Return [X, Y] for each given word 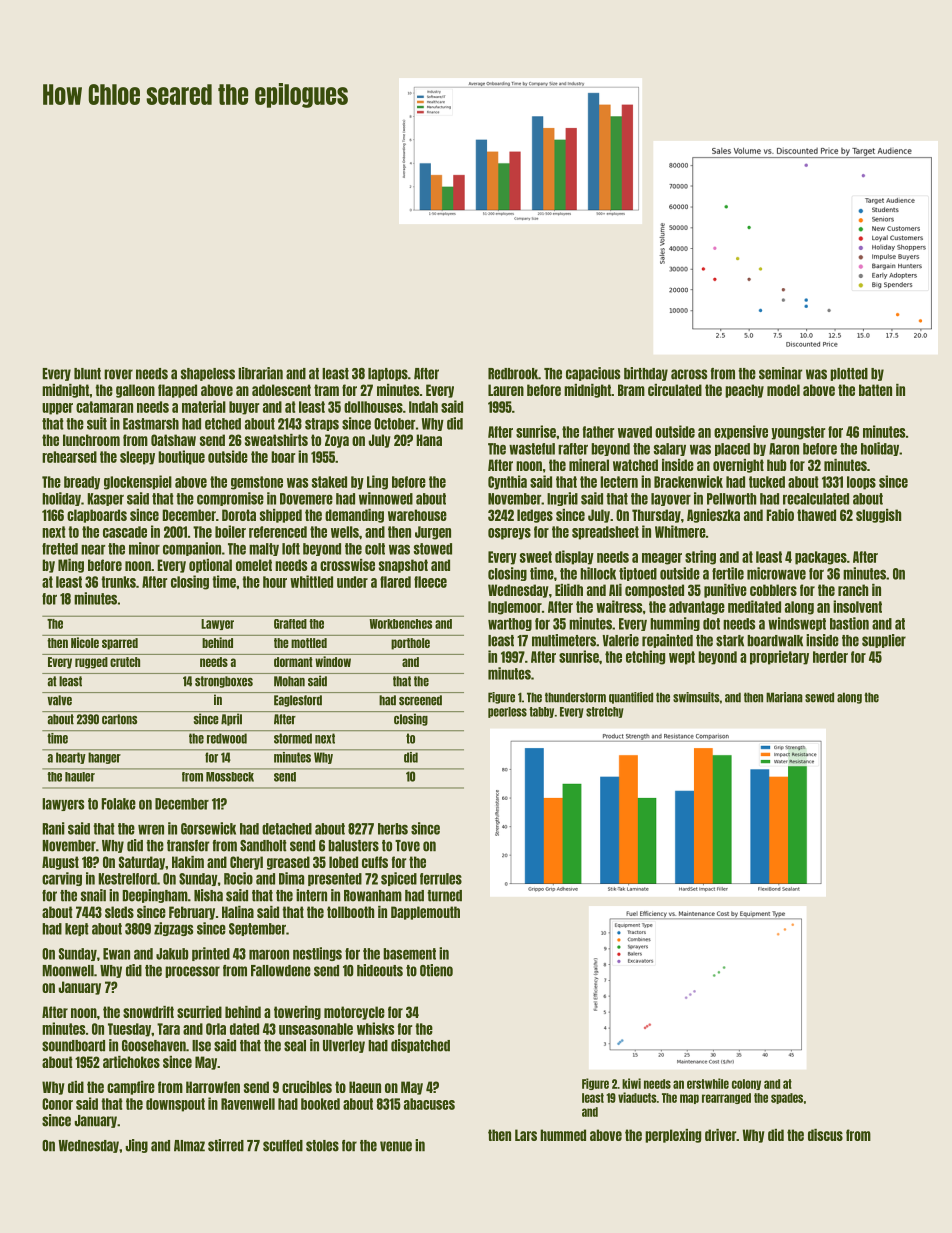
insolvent [857, 606]
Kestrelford [127, 879]
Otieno [436, 970]
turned [444, 896]
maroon [269, 954]
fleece [430, 582]
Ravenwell [248, 1104]
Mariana [784, 697]
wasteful [532, 449]
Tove [407, 846]
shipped [281, 516]
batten [875, 390]
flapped [177, 391]
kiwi [631, 1083]
